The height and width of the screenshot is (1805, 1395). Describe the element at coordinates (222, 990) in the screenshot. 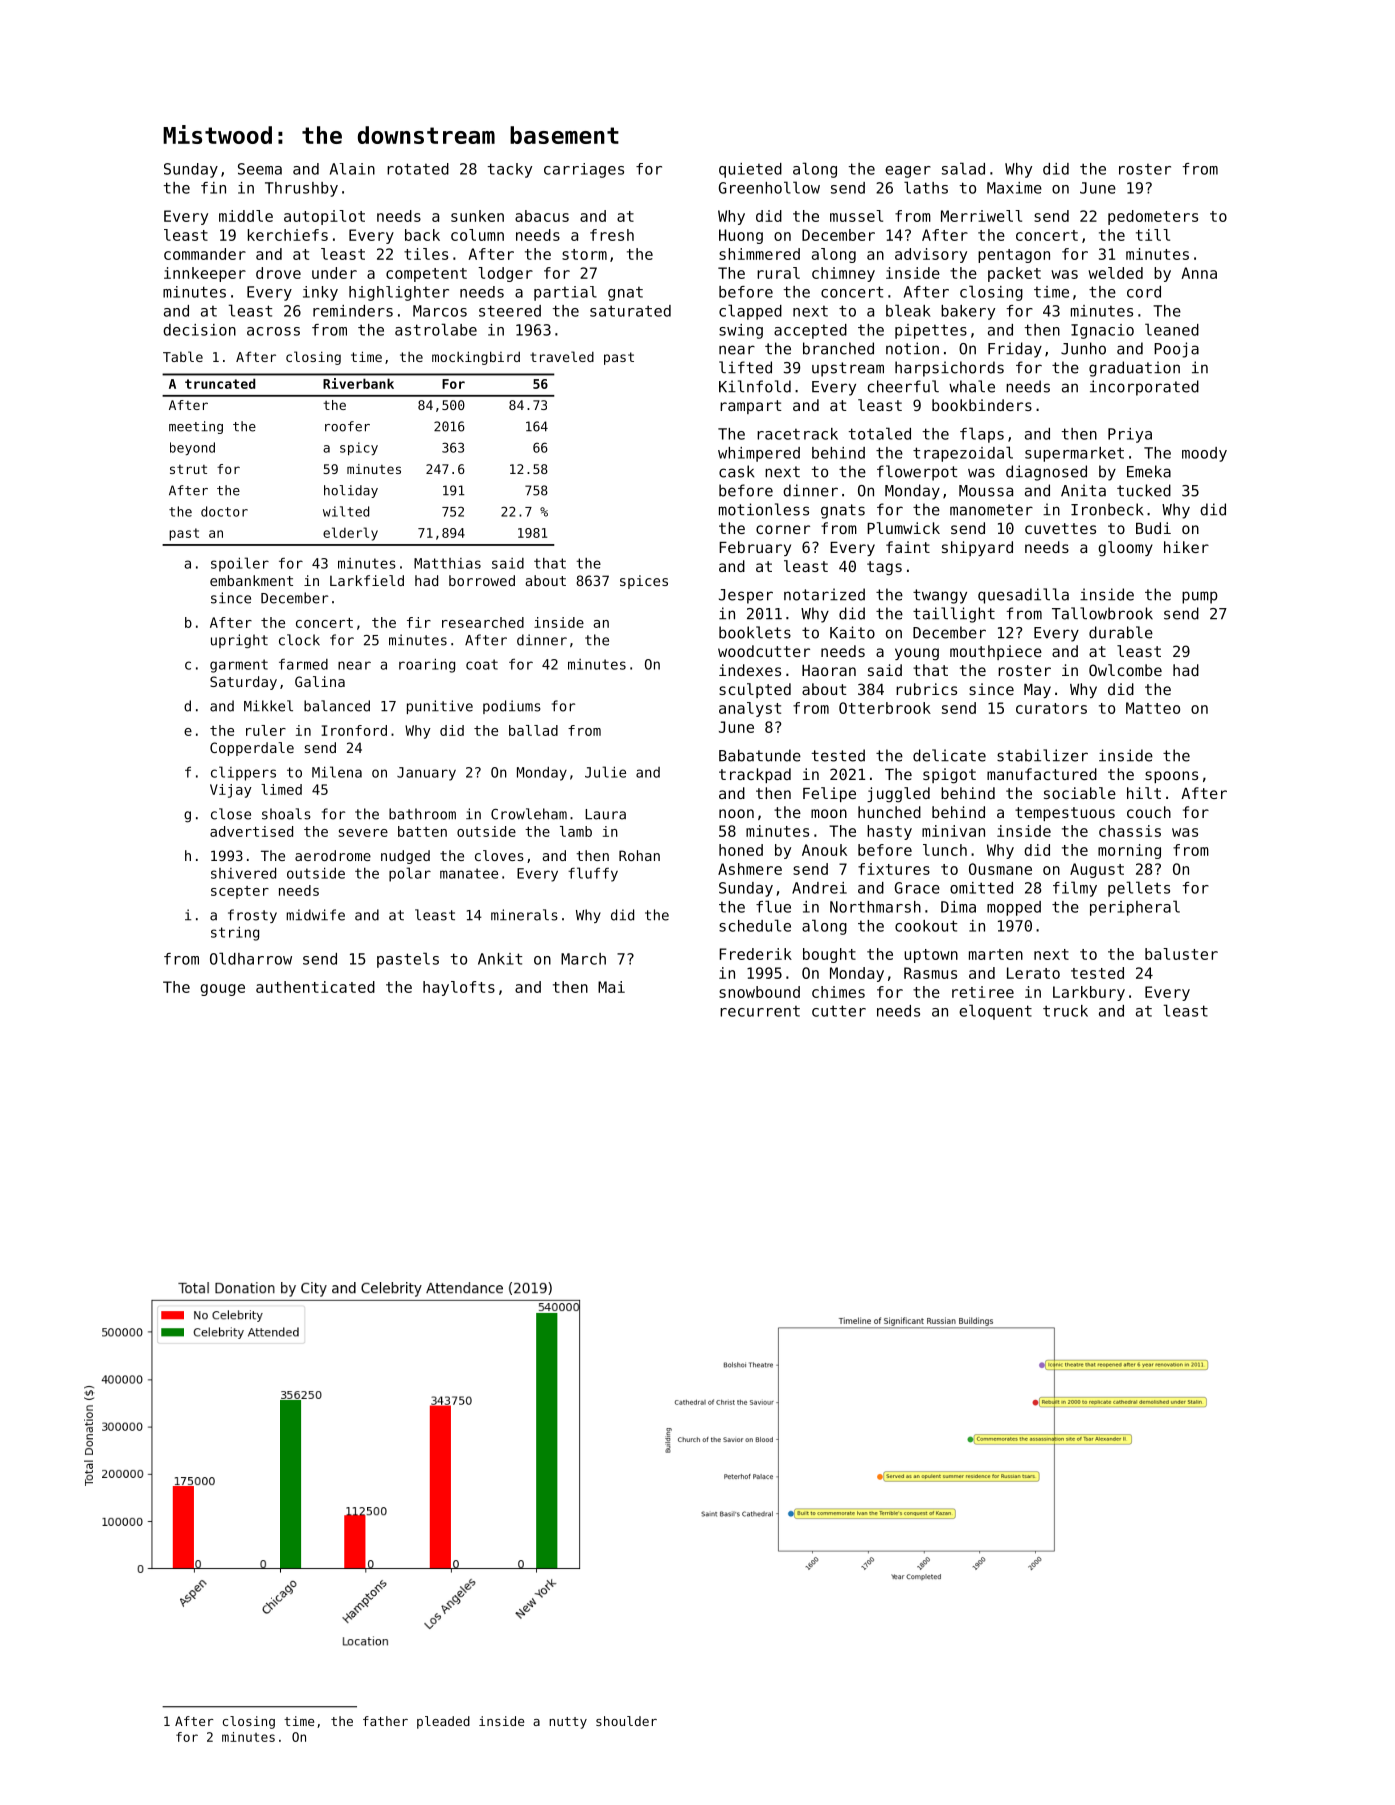

I see `gouge` at that location.
